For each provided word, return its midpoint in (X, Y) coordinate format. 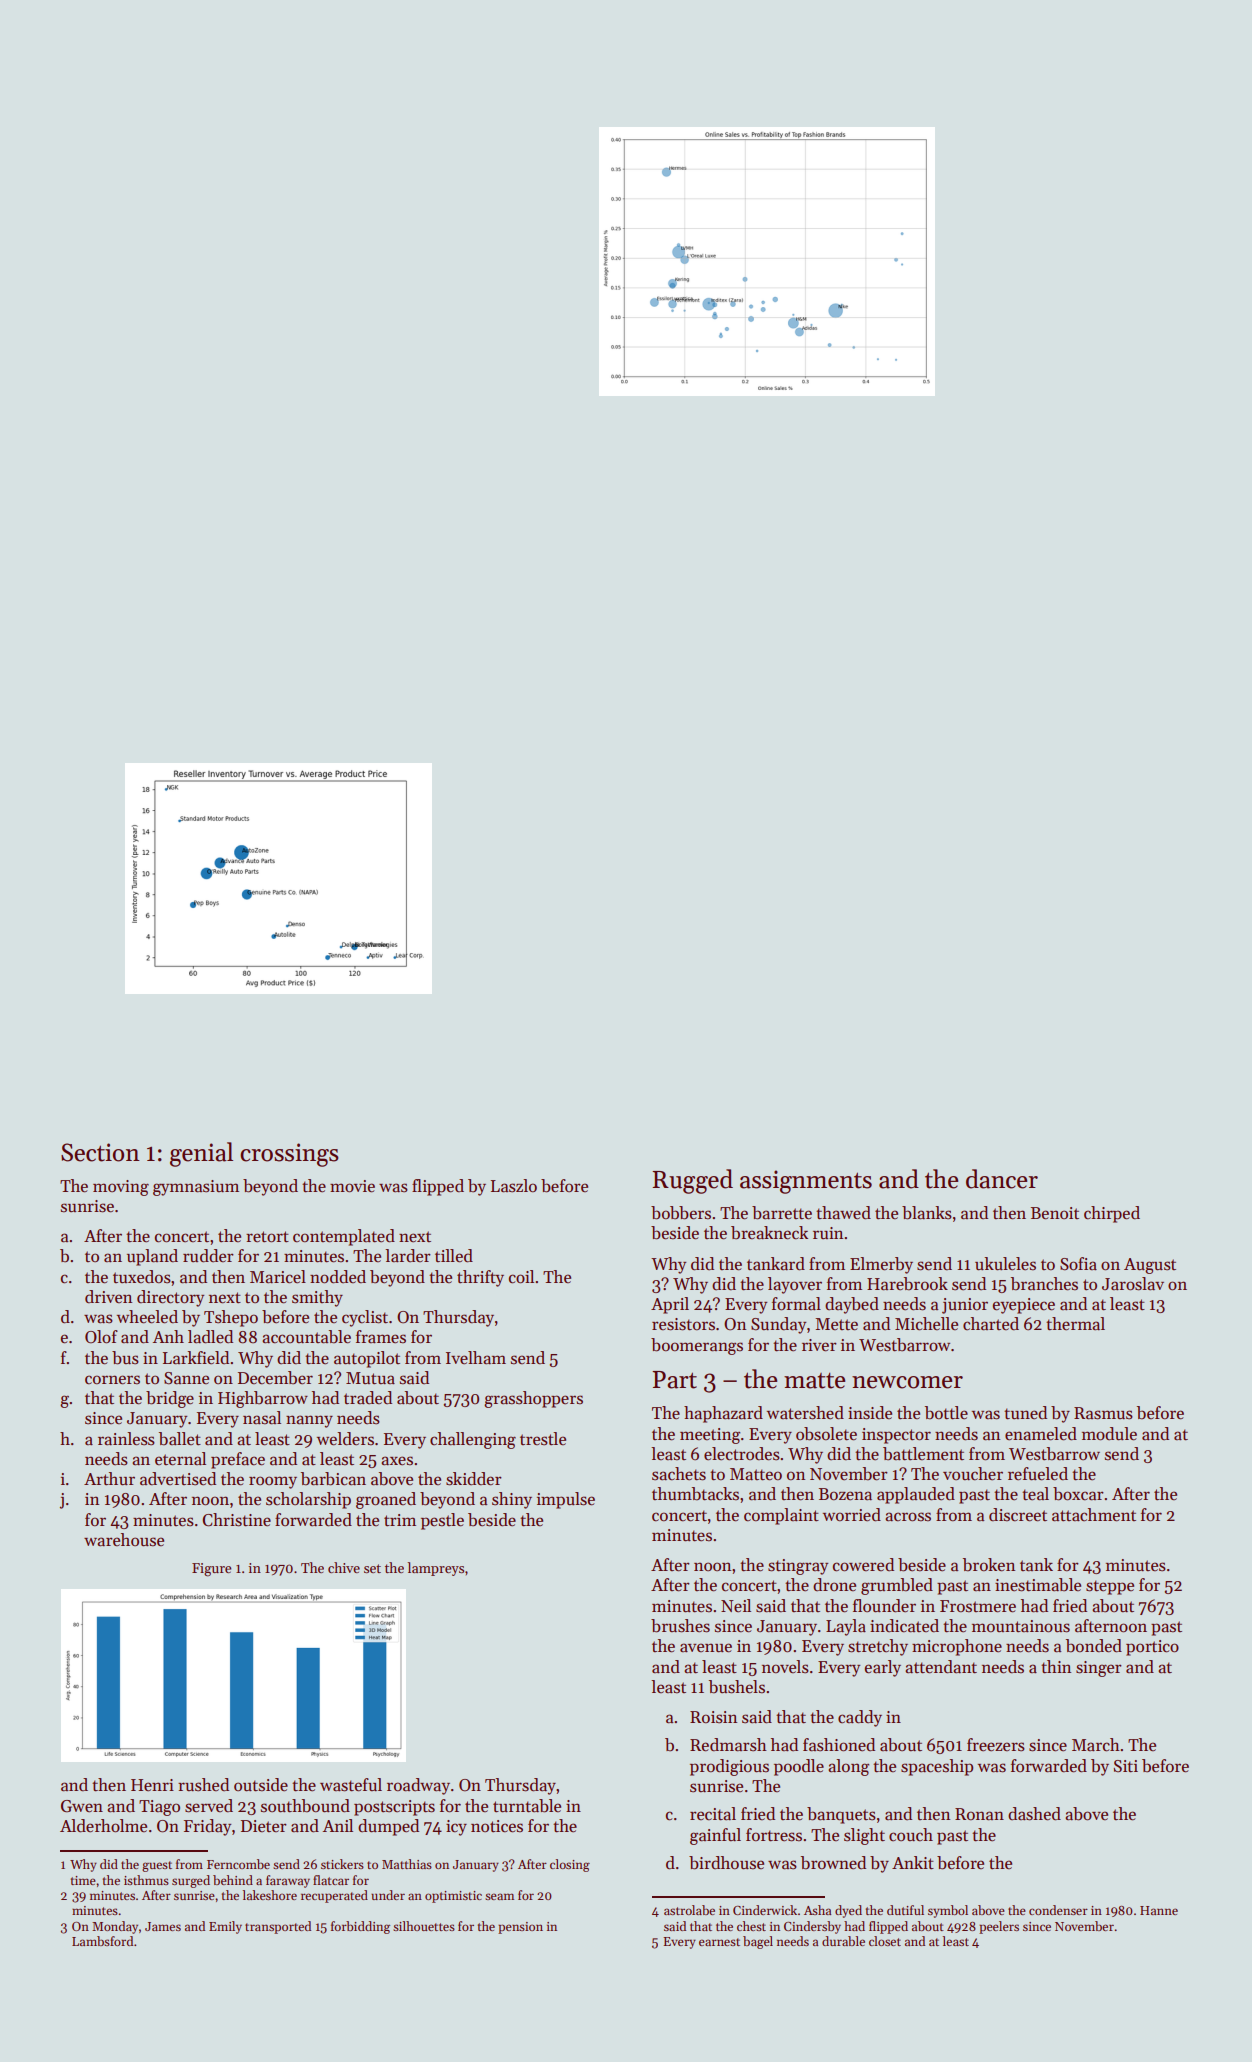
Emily (225, 1927)
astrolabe (689, 1910)
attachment (1094, 1515)
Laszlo (514, 1186)
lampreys (435, 1569)
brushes (680, 1626)
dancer (1002, 1179)
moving (121, 1188)
